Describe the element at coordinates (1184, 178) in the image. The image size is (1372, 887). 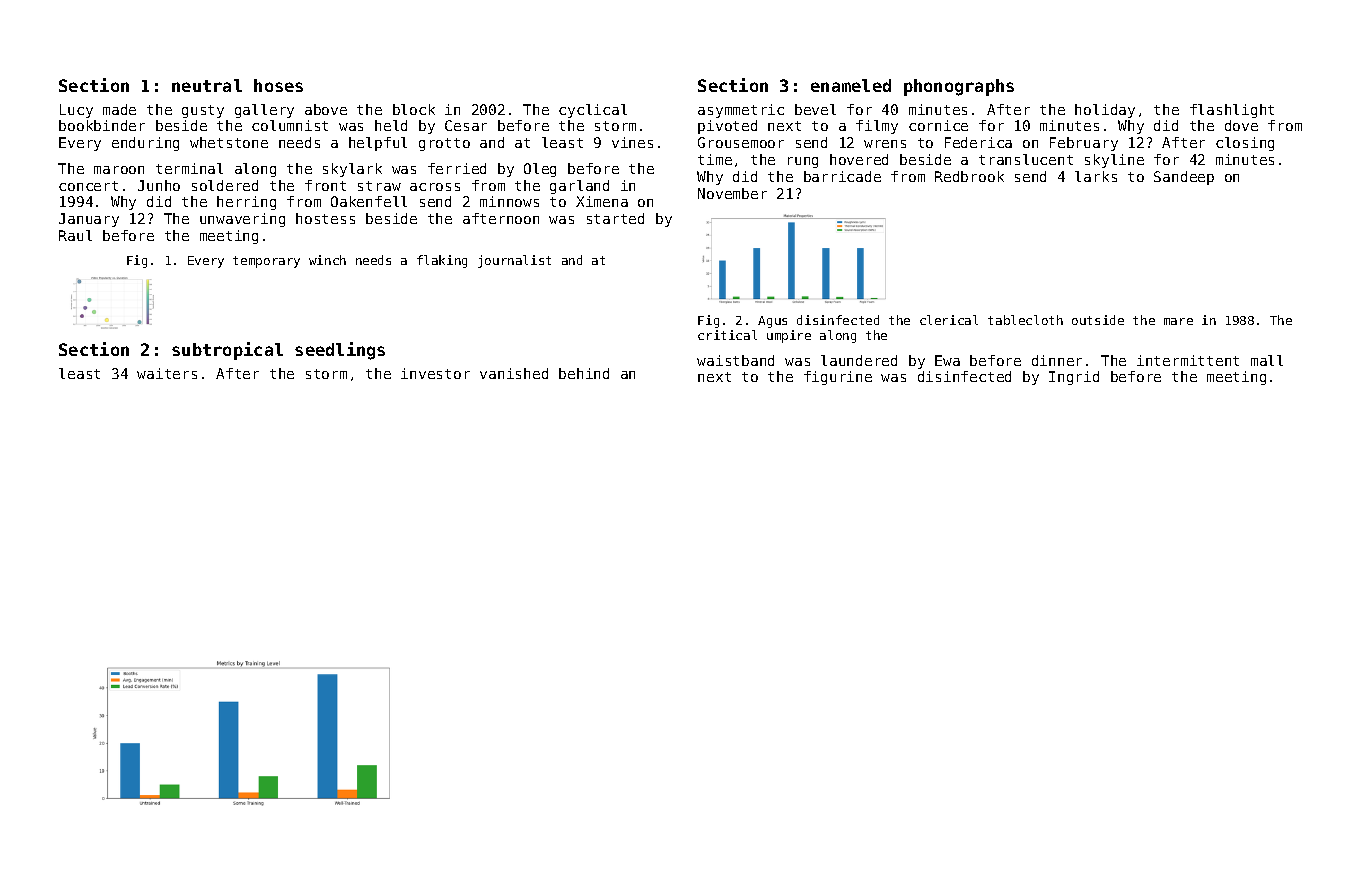
I see `Sandeep` at that location.
